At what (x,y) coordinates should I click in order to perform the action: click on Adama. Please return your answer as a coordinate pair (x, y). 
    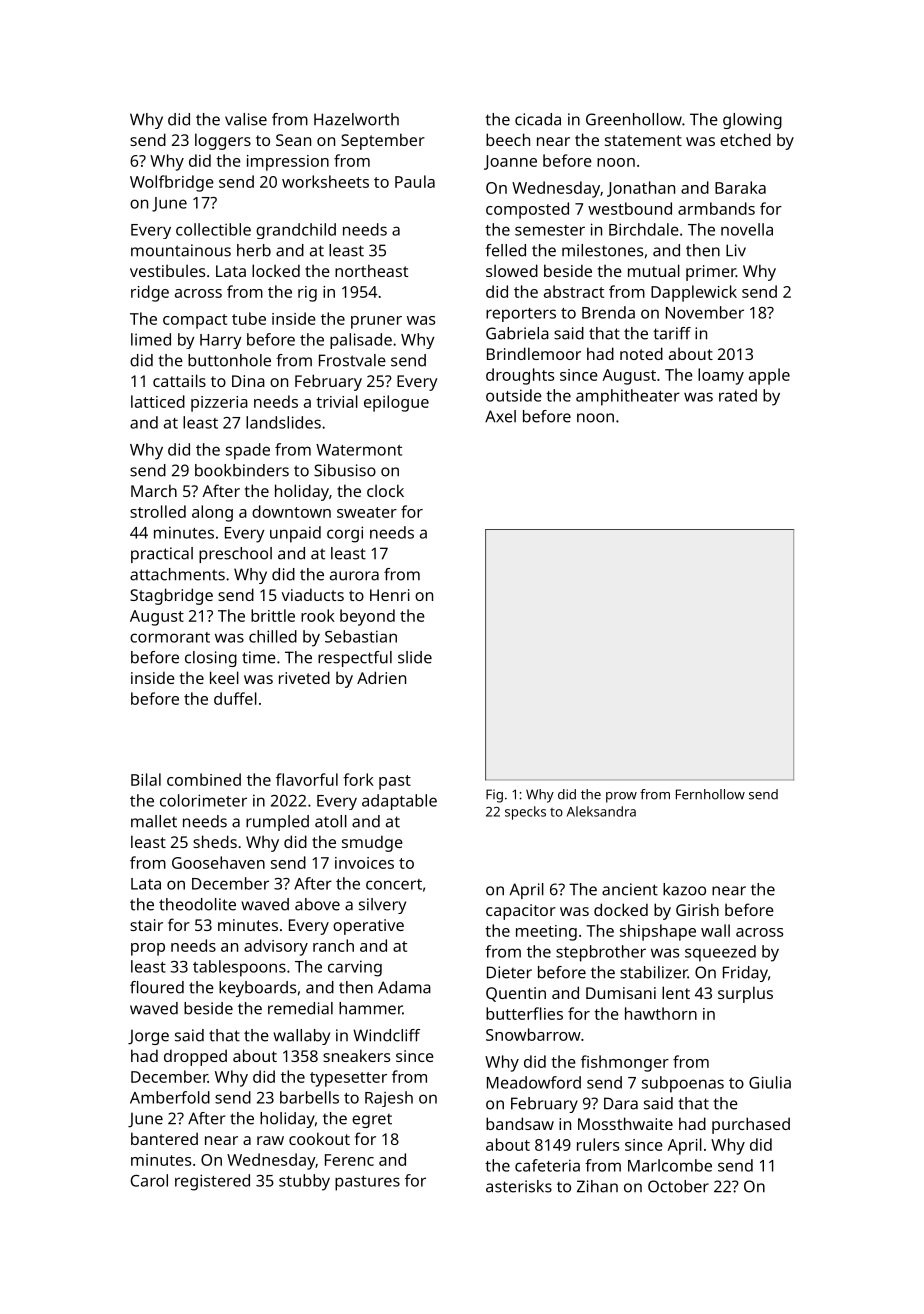
    Looking at the image, I should click on (404, 987).
